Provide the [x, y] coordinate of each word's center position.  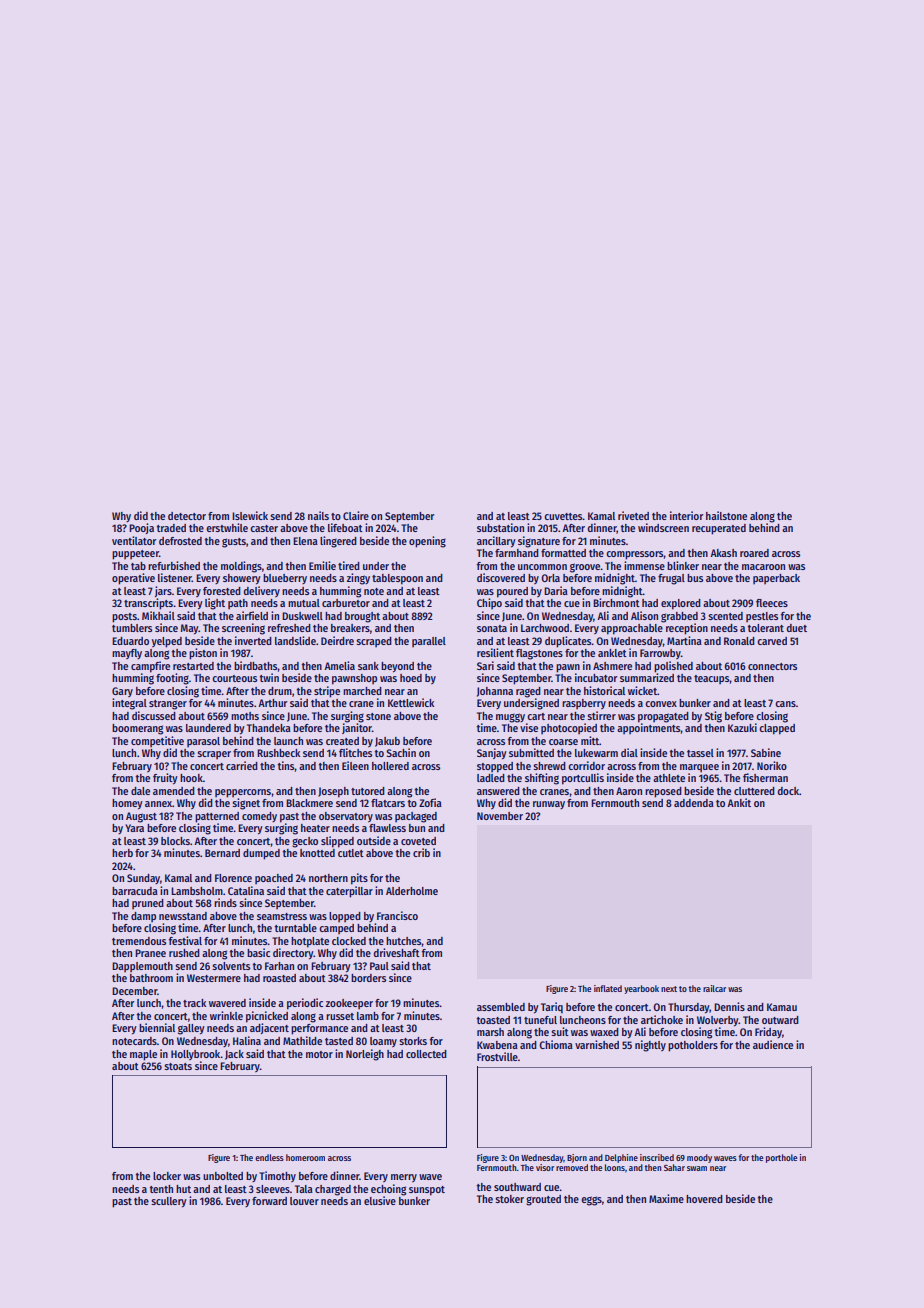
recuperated [719, 529]
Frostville [497, 1056]
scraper [214, 755]
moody [699, 1158]
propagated [663, 717]
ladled [491, 778]
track [194, 1003]
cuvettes [563, 516]
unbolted [223, 1176]
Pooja [141, 528]
